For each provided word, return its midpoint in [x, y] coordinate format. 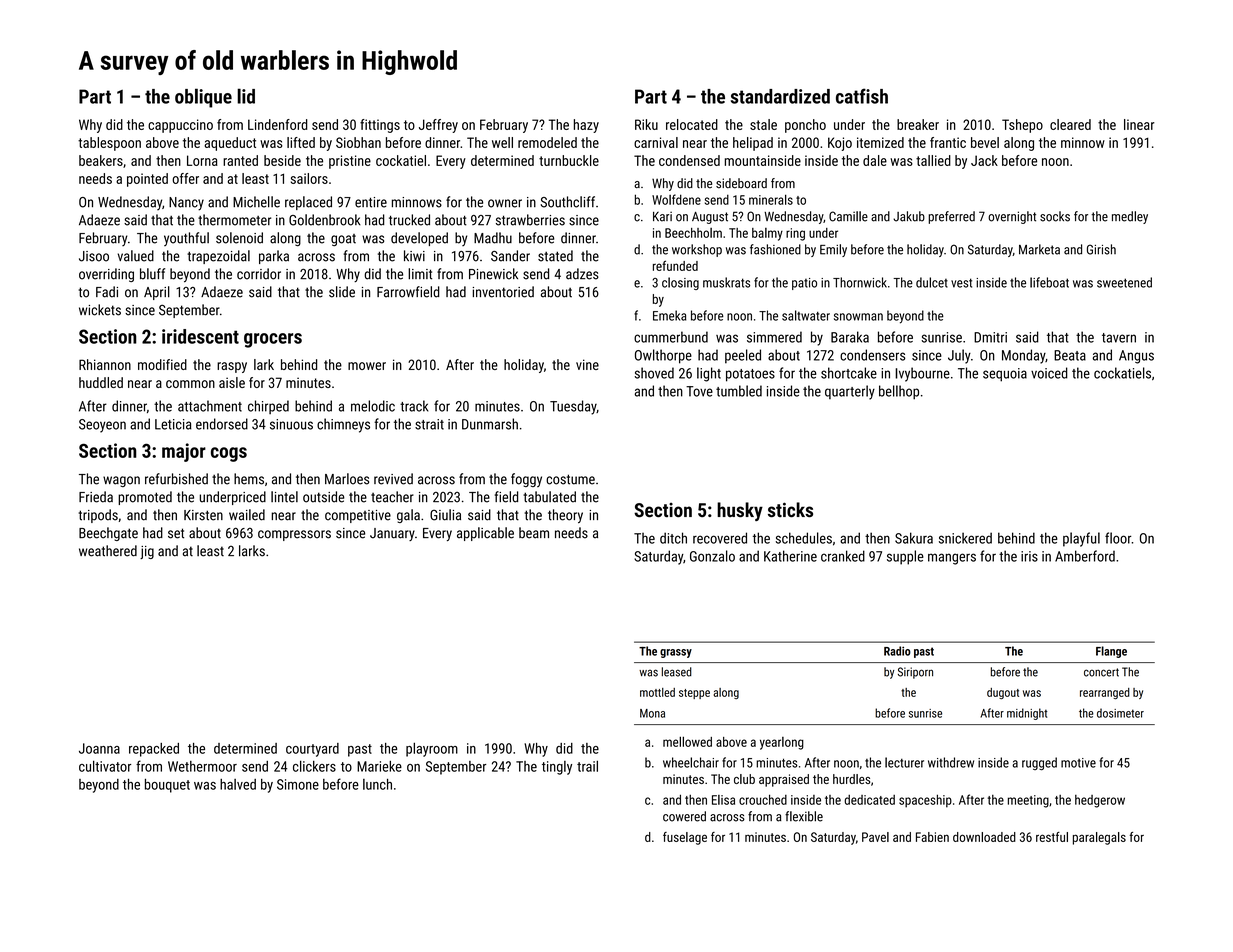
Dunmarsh [490, 424]
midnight [1027, 714]
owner [505, 203]
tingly [557, 768]
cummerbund [671, 337]
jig [147, 552]
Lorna [202, 160]
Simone [298, 784]
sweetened [1124, 282]
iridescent [200, 336]
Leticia [173, 424]
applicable [485, 534]
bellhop [899, 392]
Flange [1111, 652]
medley [1130, 217]
